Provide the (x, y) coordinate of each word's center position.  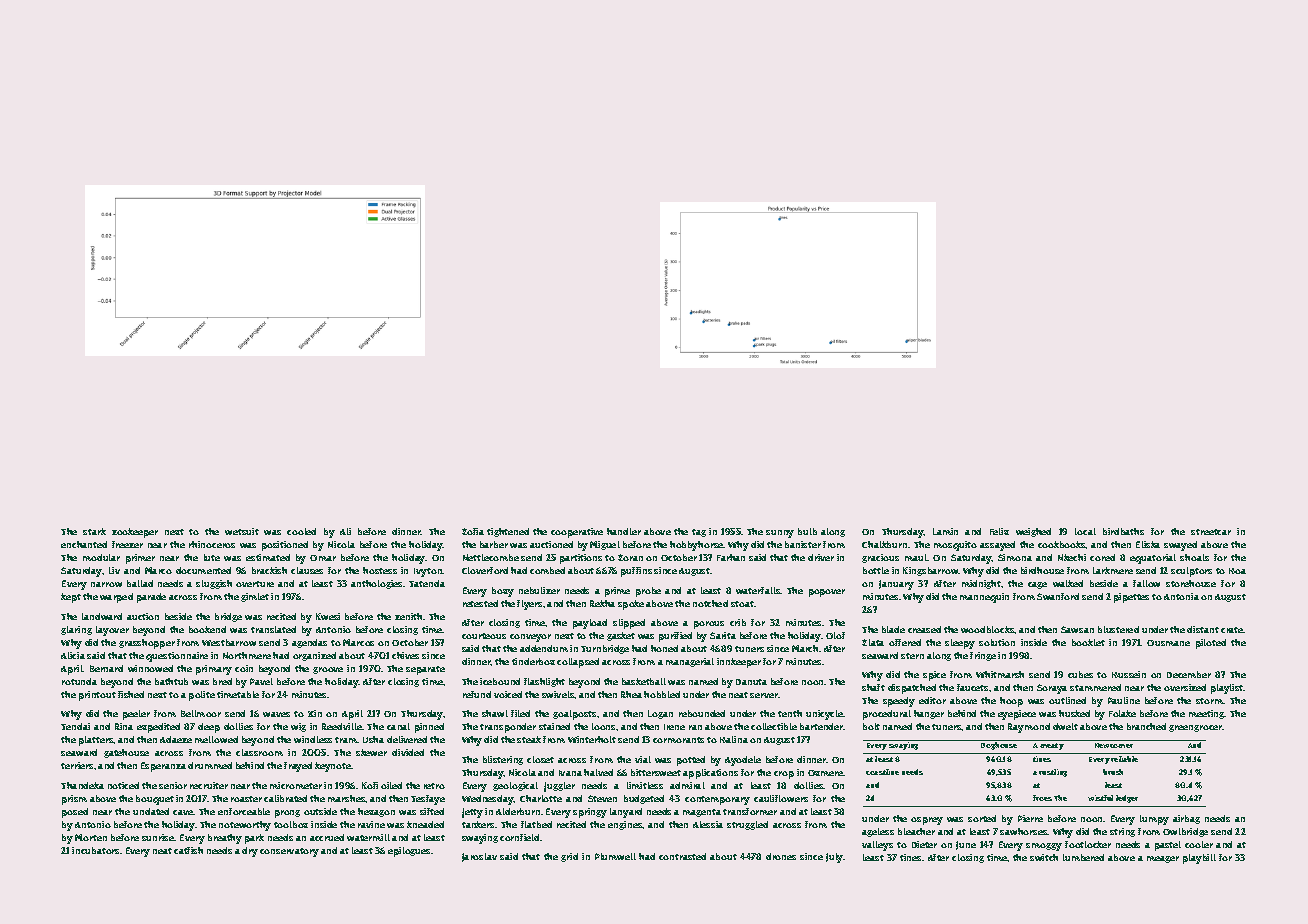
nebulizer (539, 590)
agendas (309, 643)
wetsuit (242, 531)
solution (997, 642)
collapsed (578, 663)
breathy (225, 839)
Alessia (708, 824)
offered (905, 642)
